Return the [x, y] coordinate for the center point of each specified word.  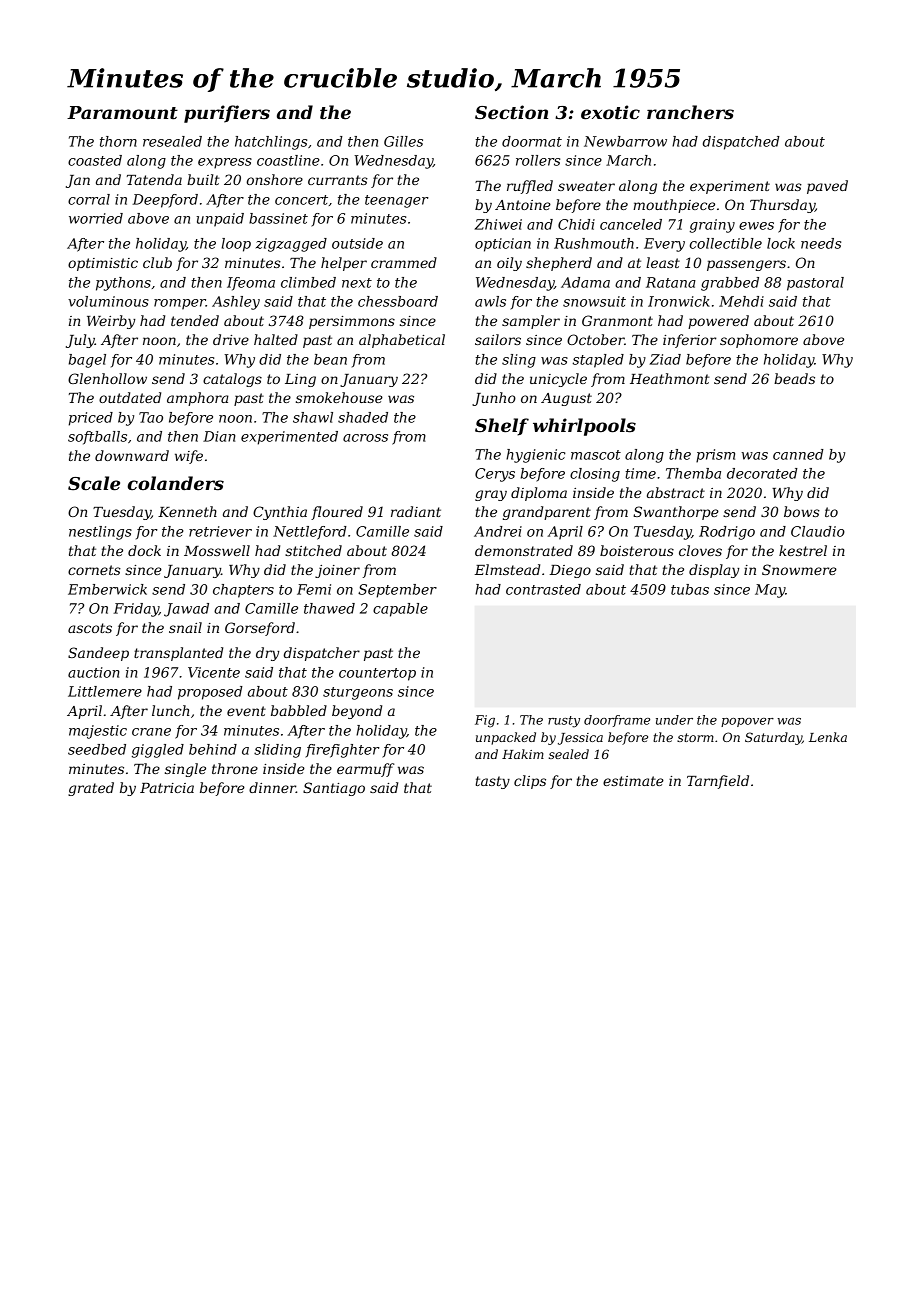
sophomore [759, 341]
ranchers [690, 112]
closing [595, 475]
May [770, 591]
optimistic [103, 264]
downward [132, 455]
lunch [170, 710]
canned [798, 454]
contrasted [543, 589]
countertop [377, 674]
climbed [308, 282]
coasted [95, 160]
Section [511, 112]
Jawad [186, 610]
